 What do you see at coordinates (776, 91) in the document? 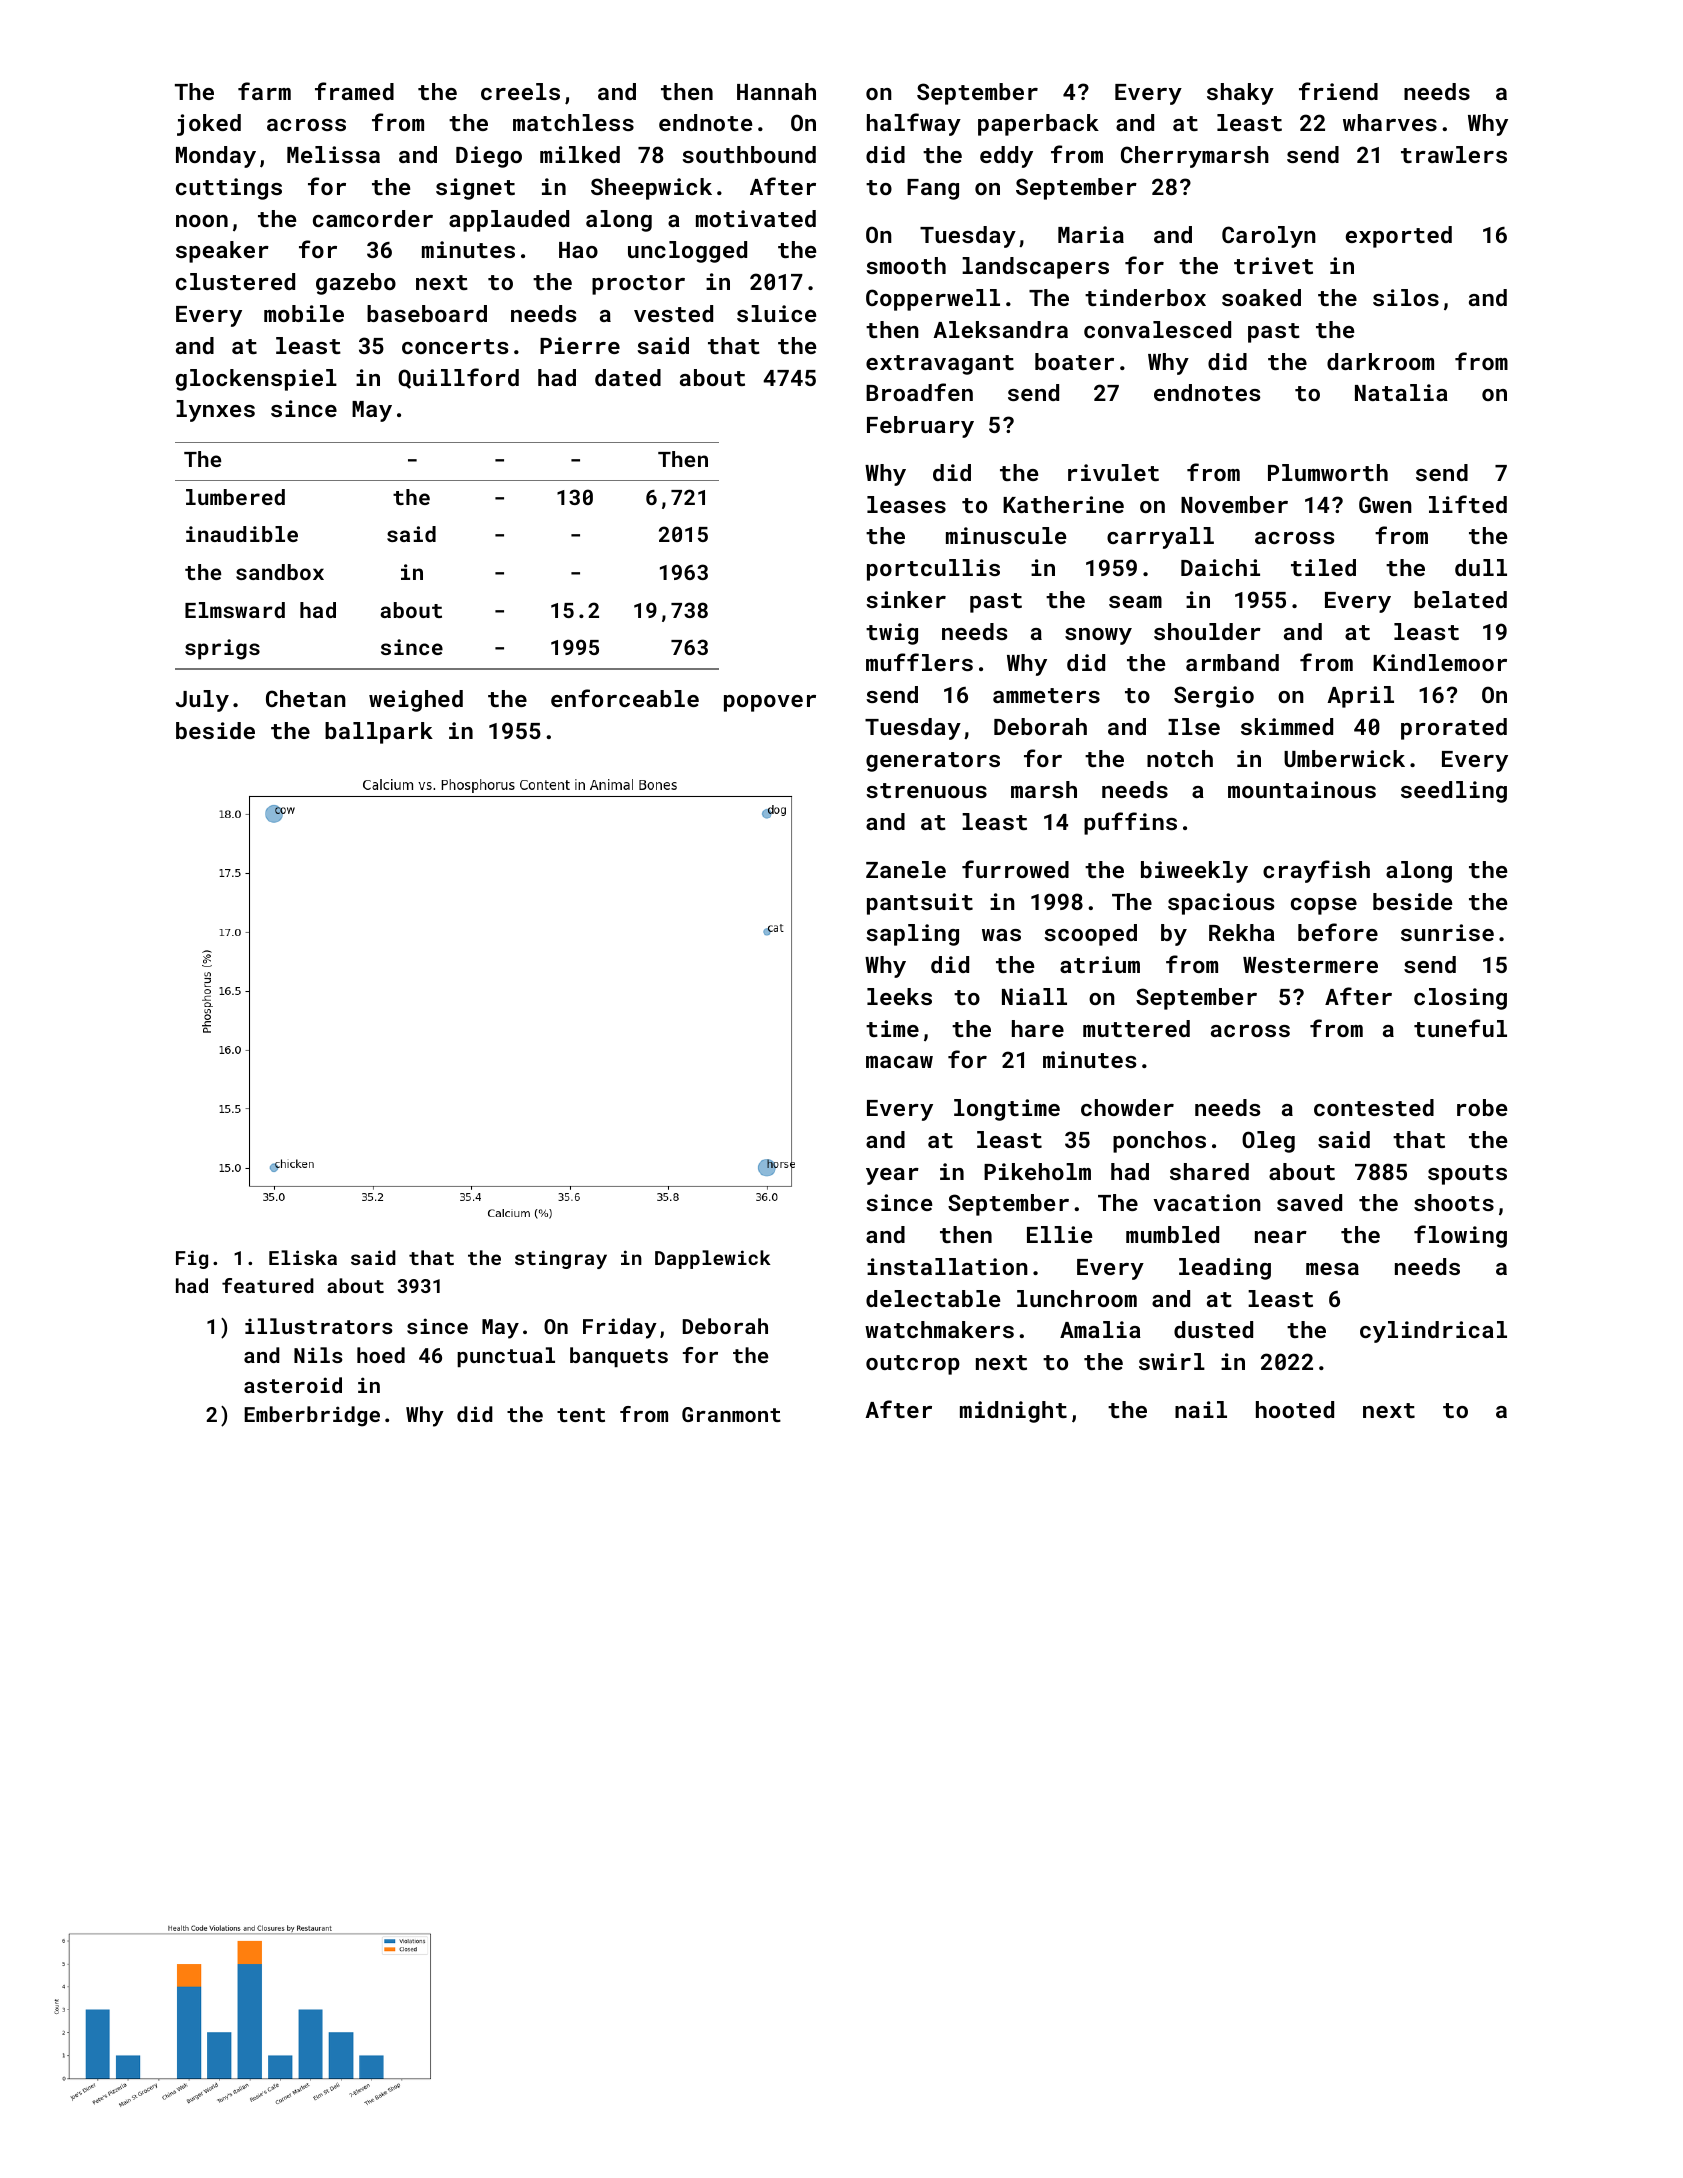
I see `Hannah` at bounding box center [776, 91].
